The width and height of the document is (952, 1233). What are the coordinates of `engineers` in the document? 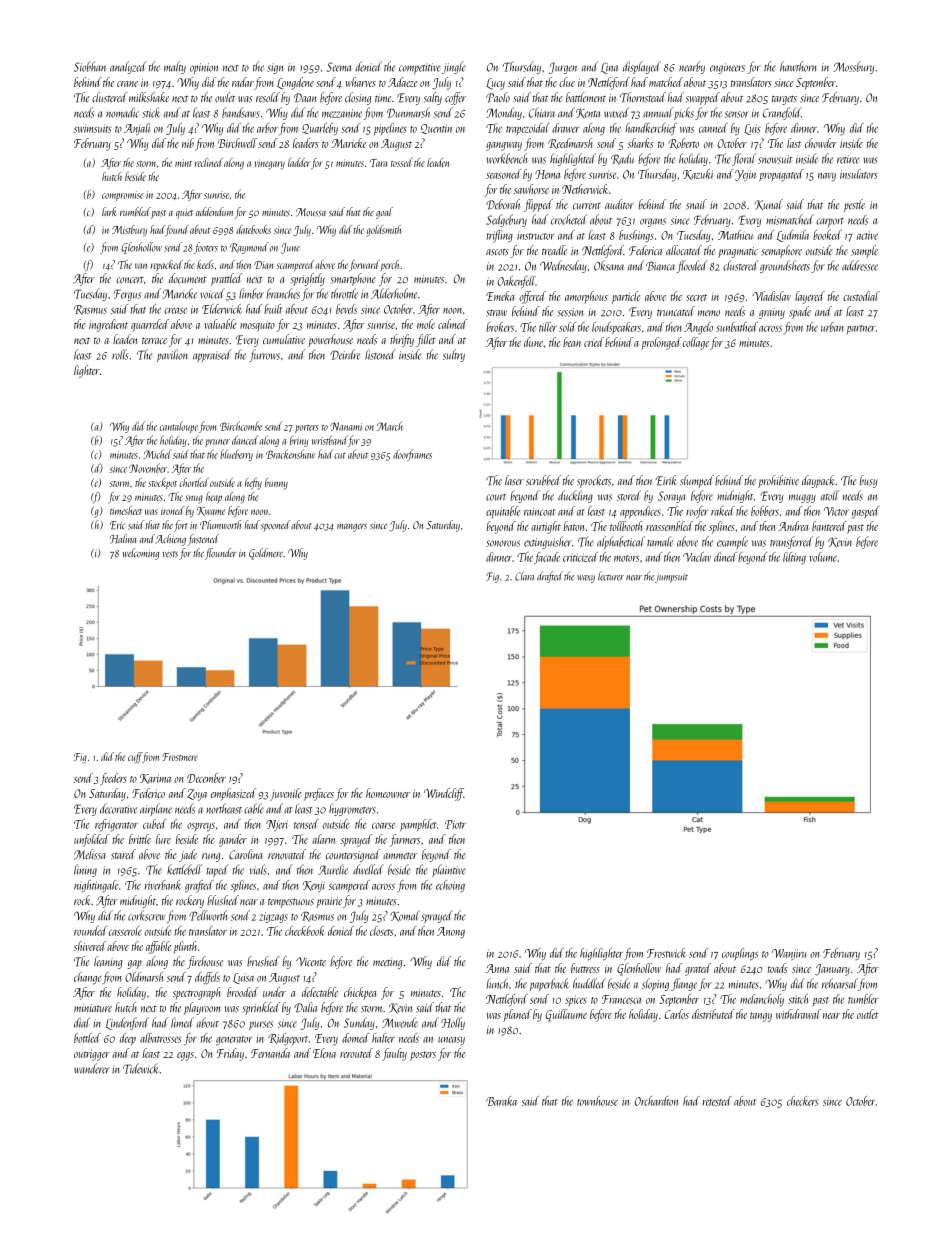 It's located at (727, 68).
